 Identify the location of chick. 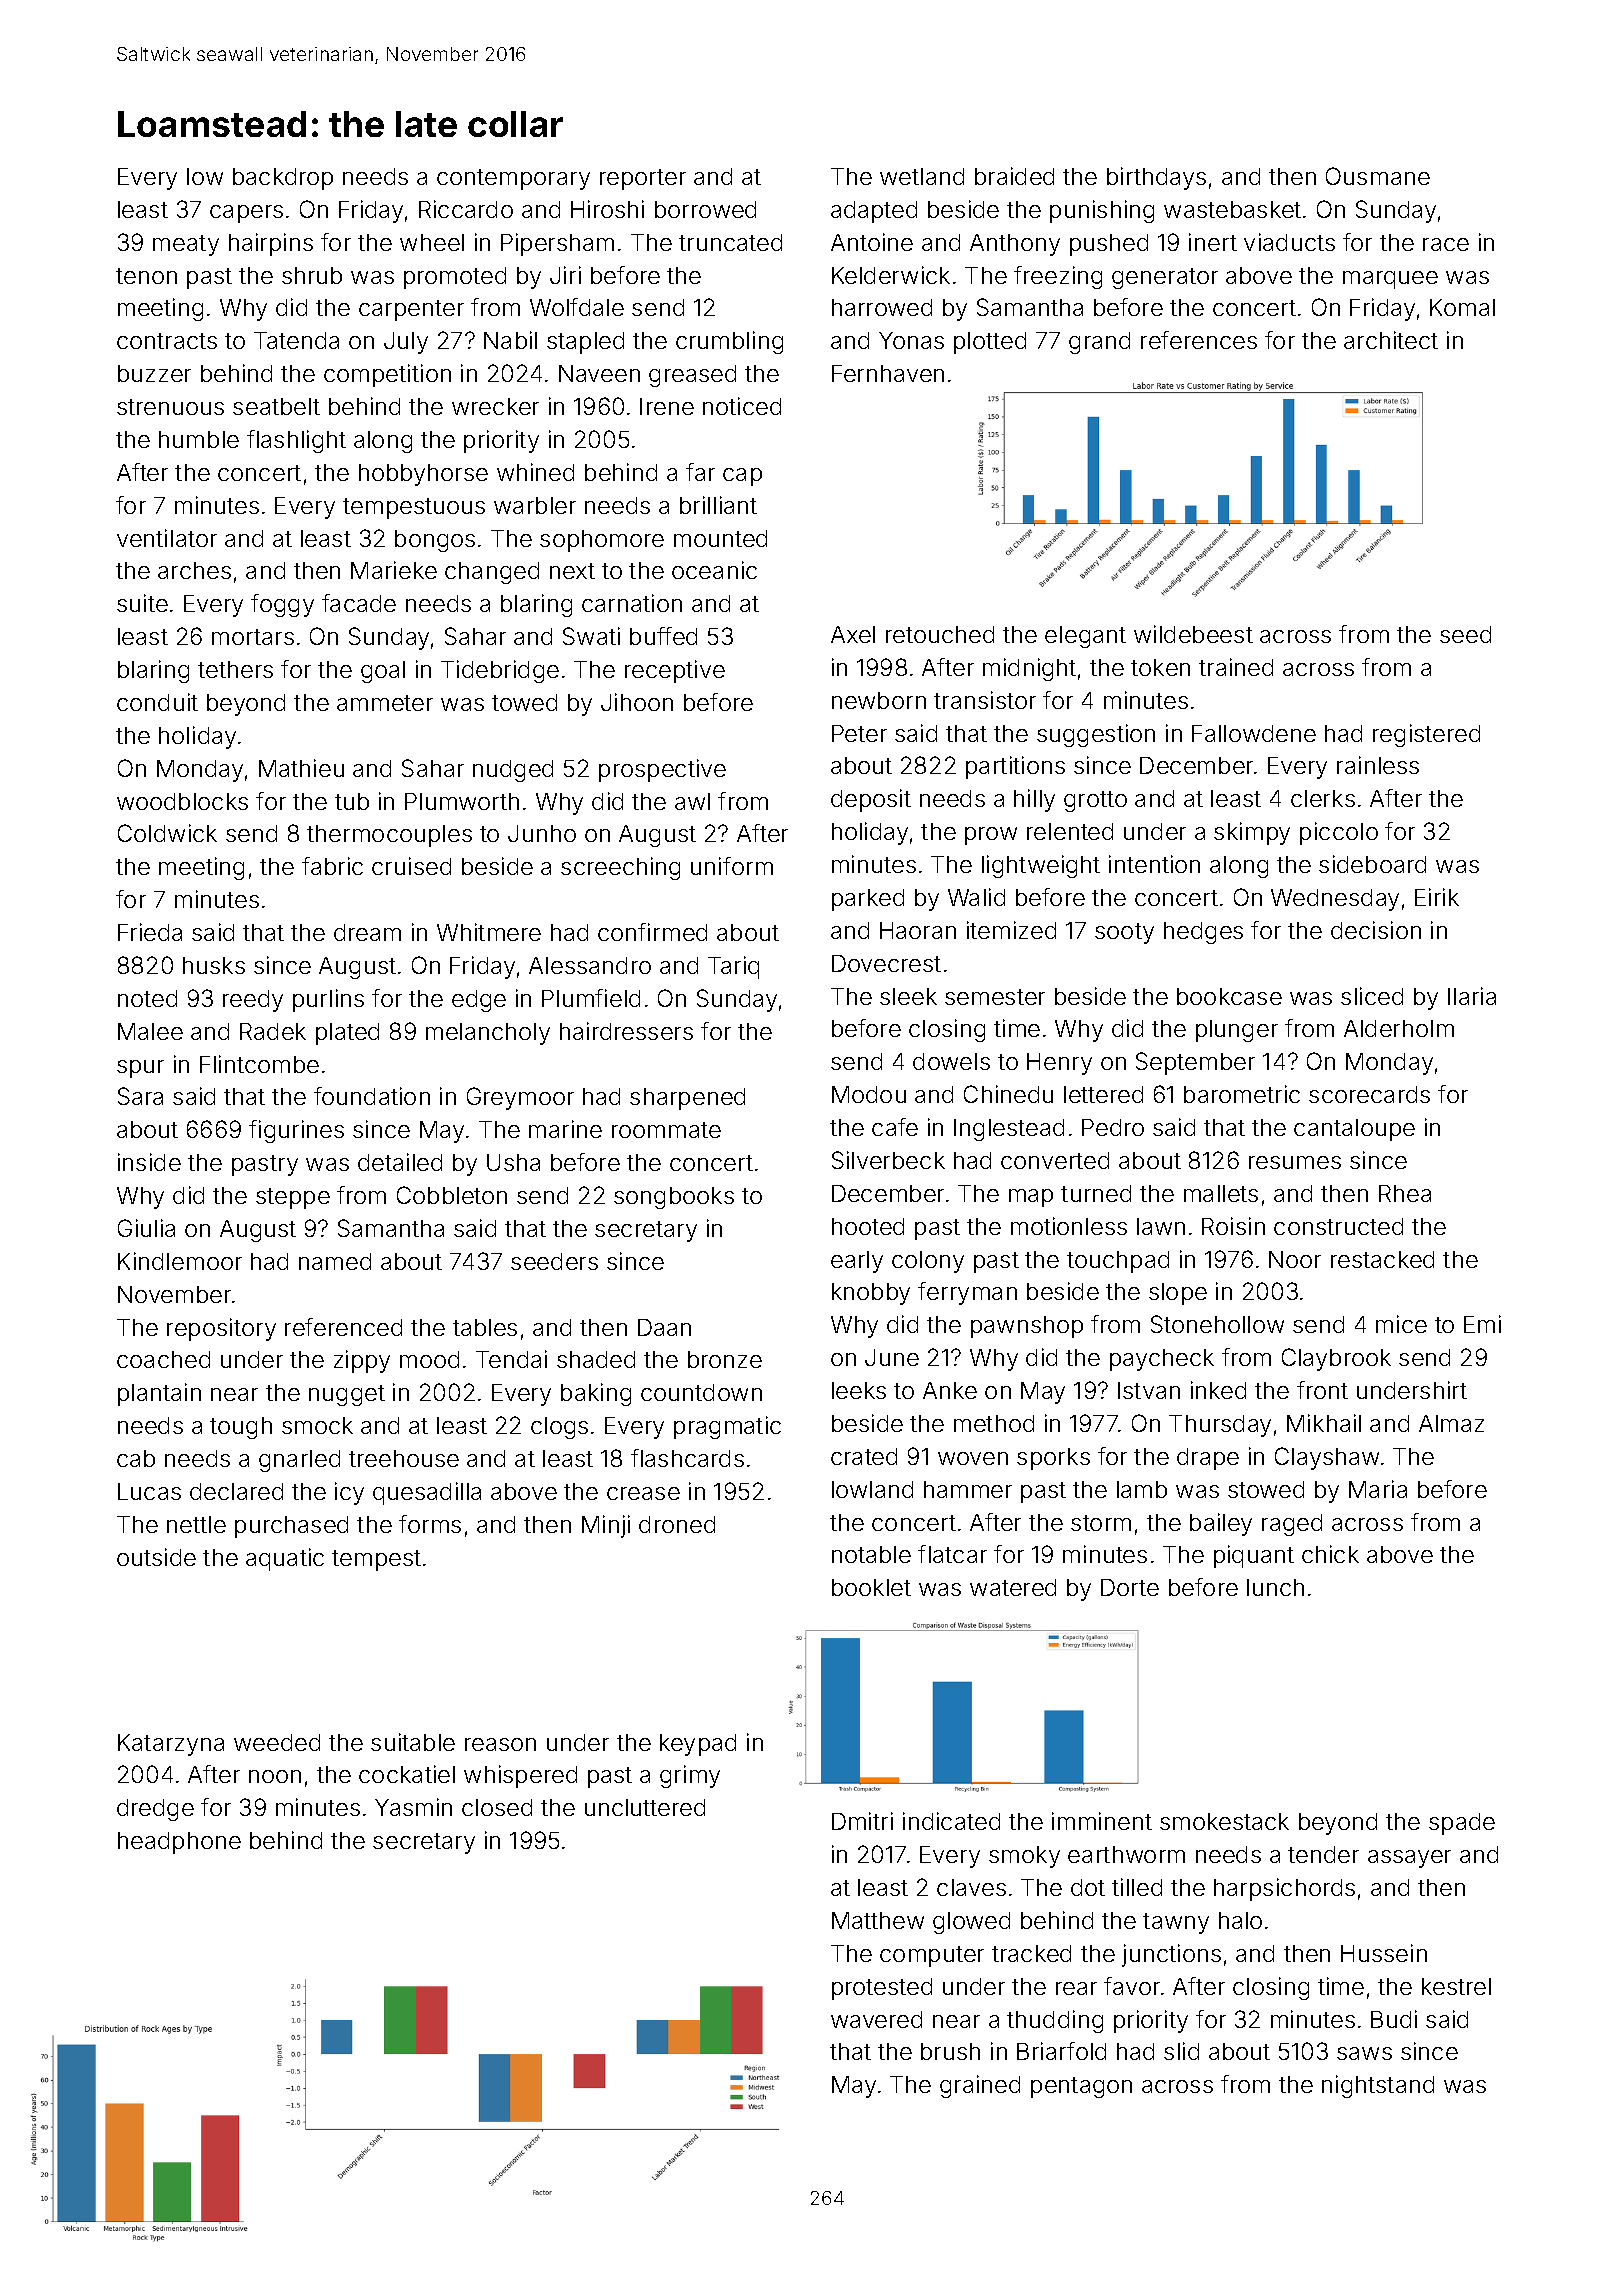
(1330, 1554).
